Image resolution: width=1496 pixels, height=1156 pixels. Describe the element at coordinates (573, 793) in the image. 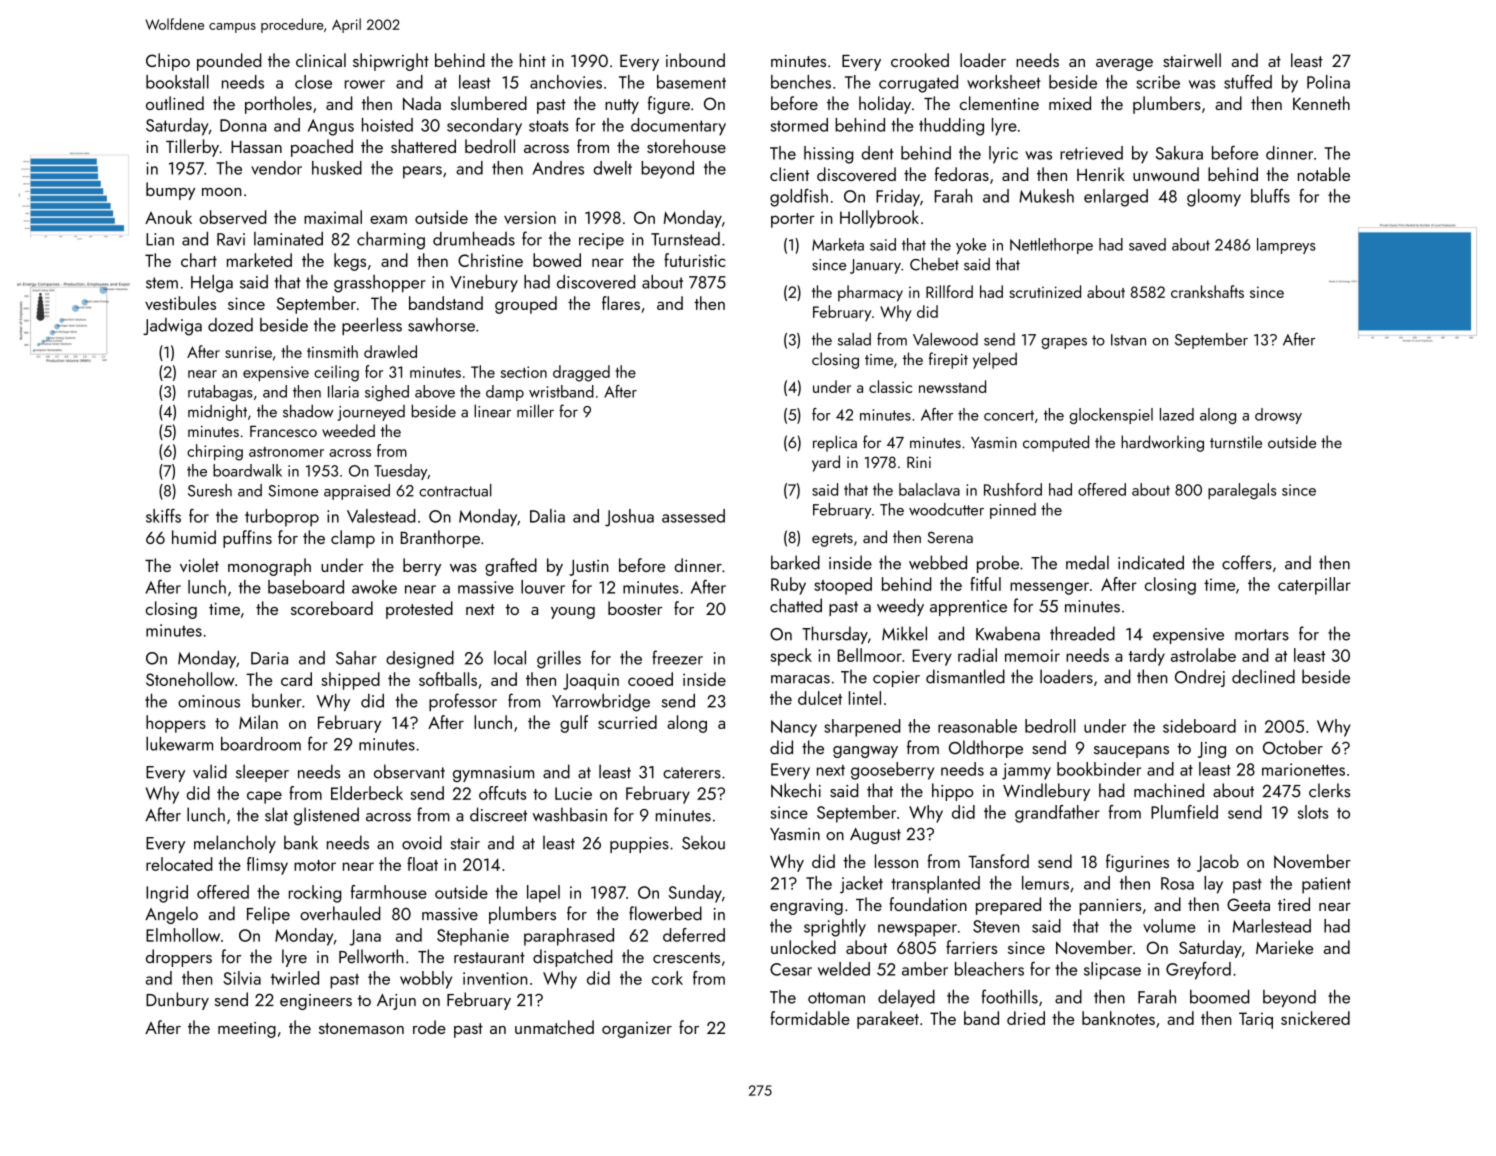

I see `Lucie` at that location.
